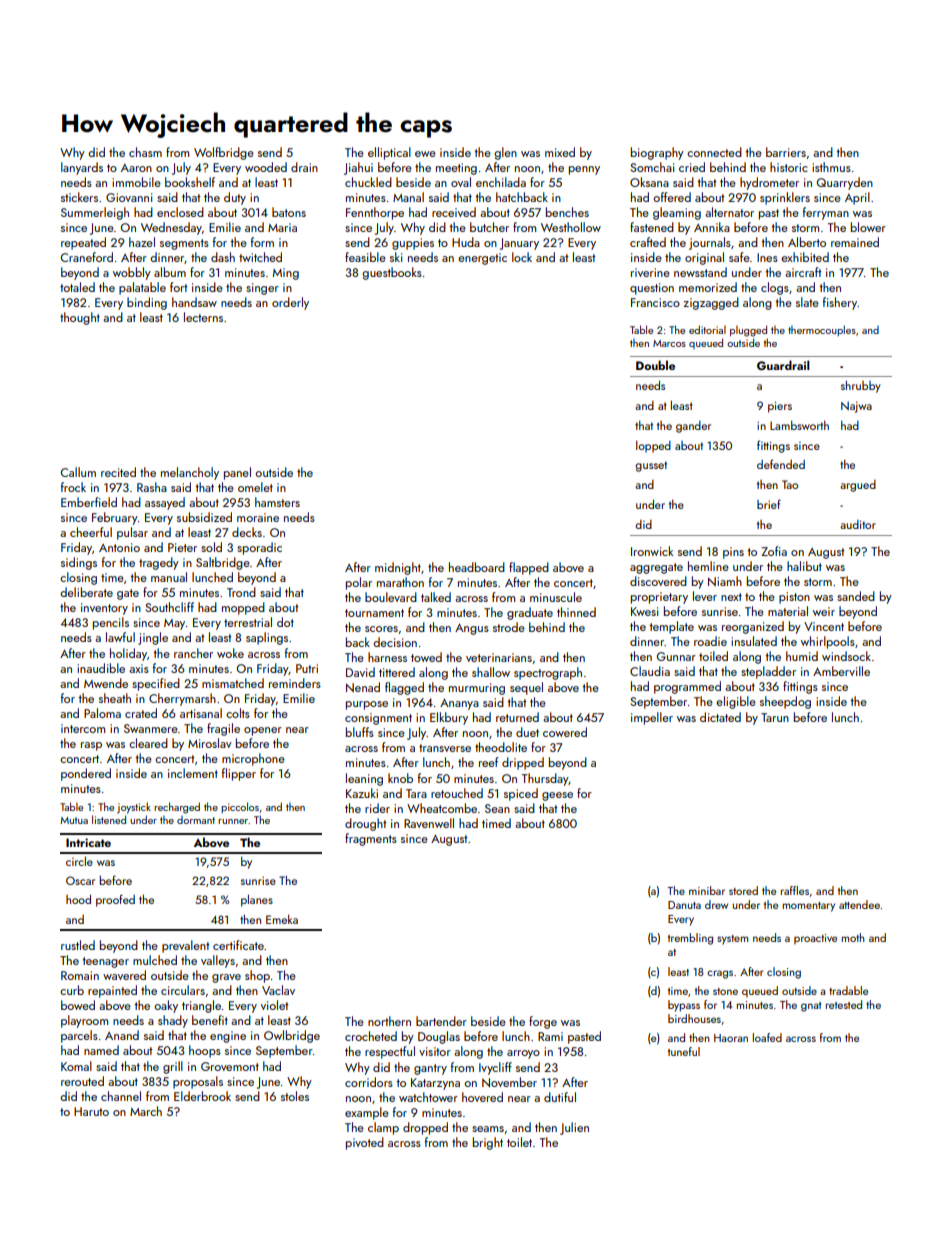 This image has height=1233, width=952. What do you see at coordinates (795, 890) in the image?
I see `raffles` at bounding box center [795, 890].
